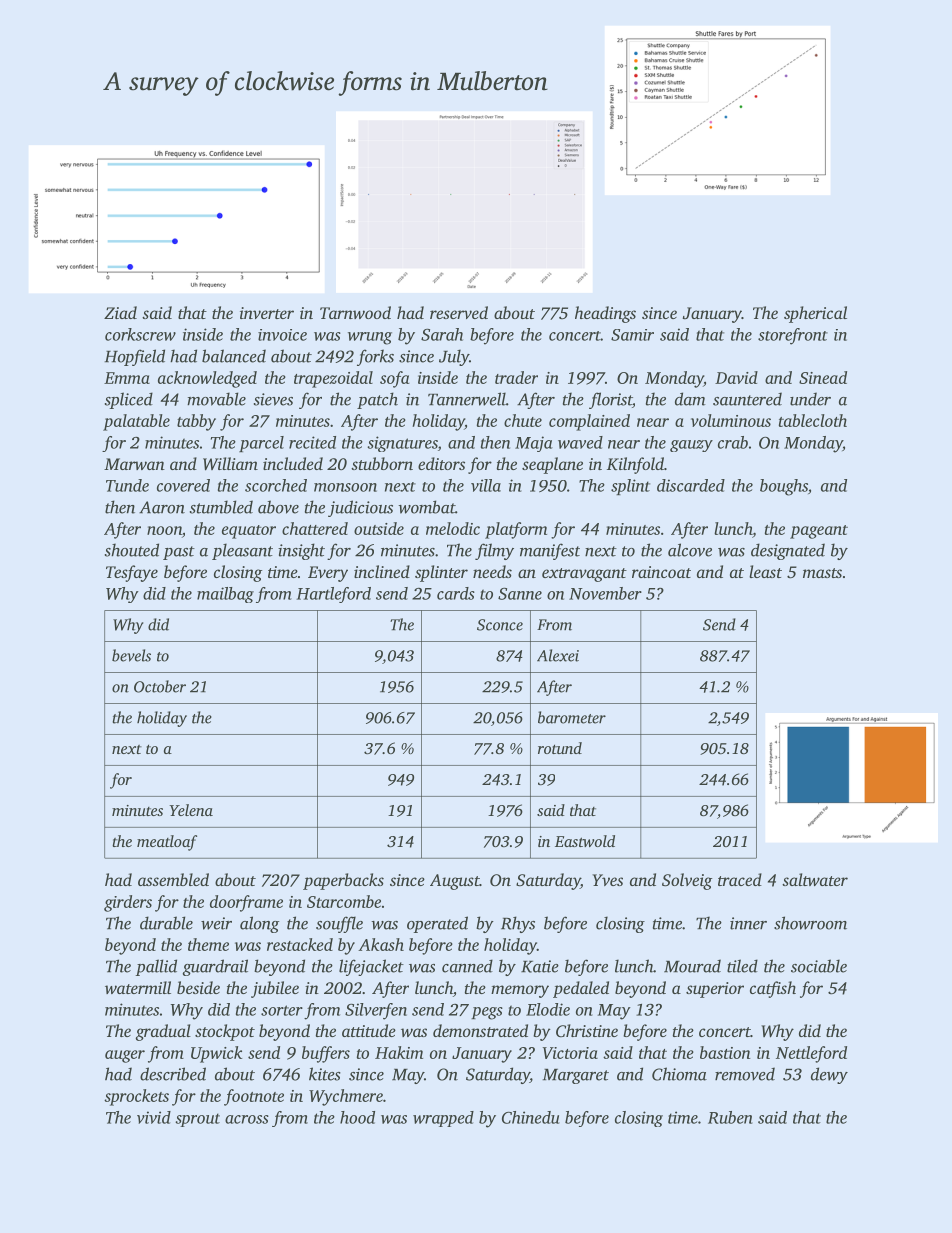 Image resolution: width=952 pixels, height=1233 pixels. What do you see at coordinates (815, 314) in the page?
I see `spherical` at bounding box center [815, 314].
